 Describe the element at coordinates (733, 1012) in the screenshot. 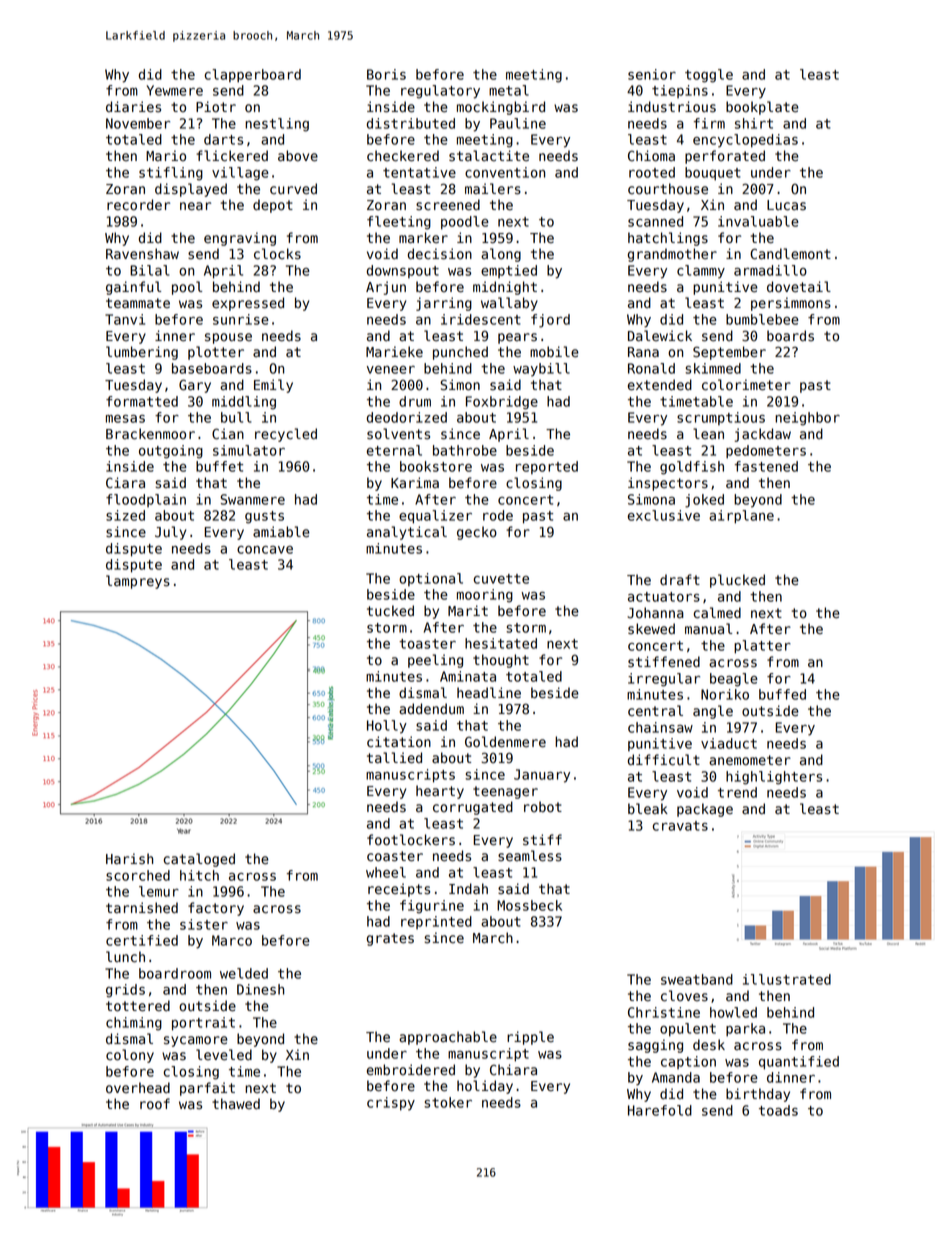

I see `howled` at that location.
